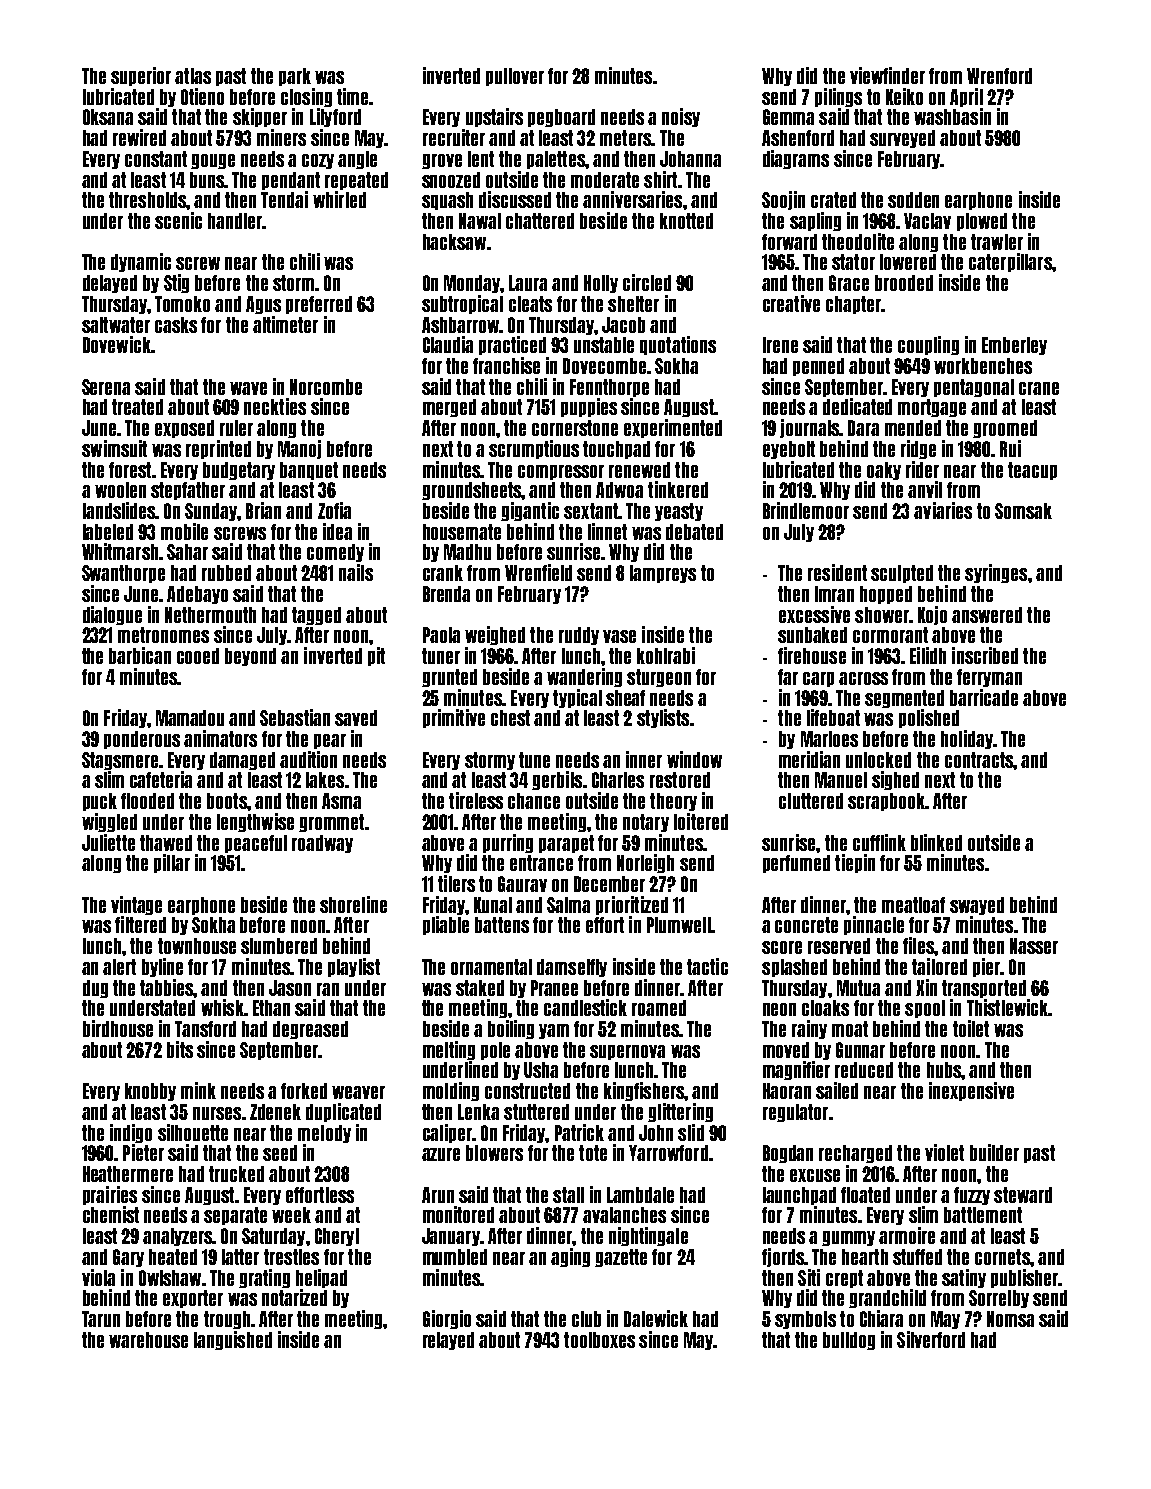 The height and width of the screenshot is (1489, 1151). What do you see at coordinates (591, 511) in the screenshot?
I see `sextant` at bounding box center [591, 511].
